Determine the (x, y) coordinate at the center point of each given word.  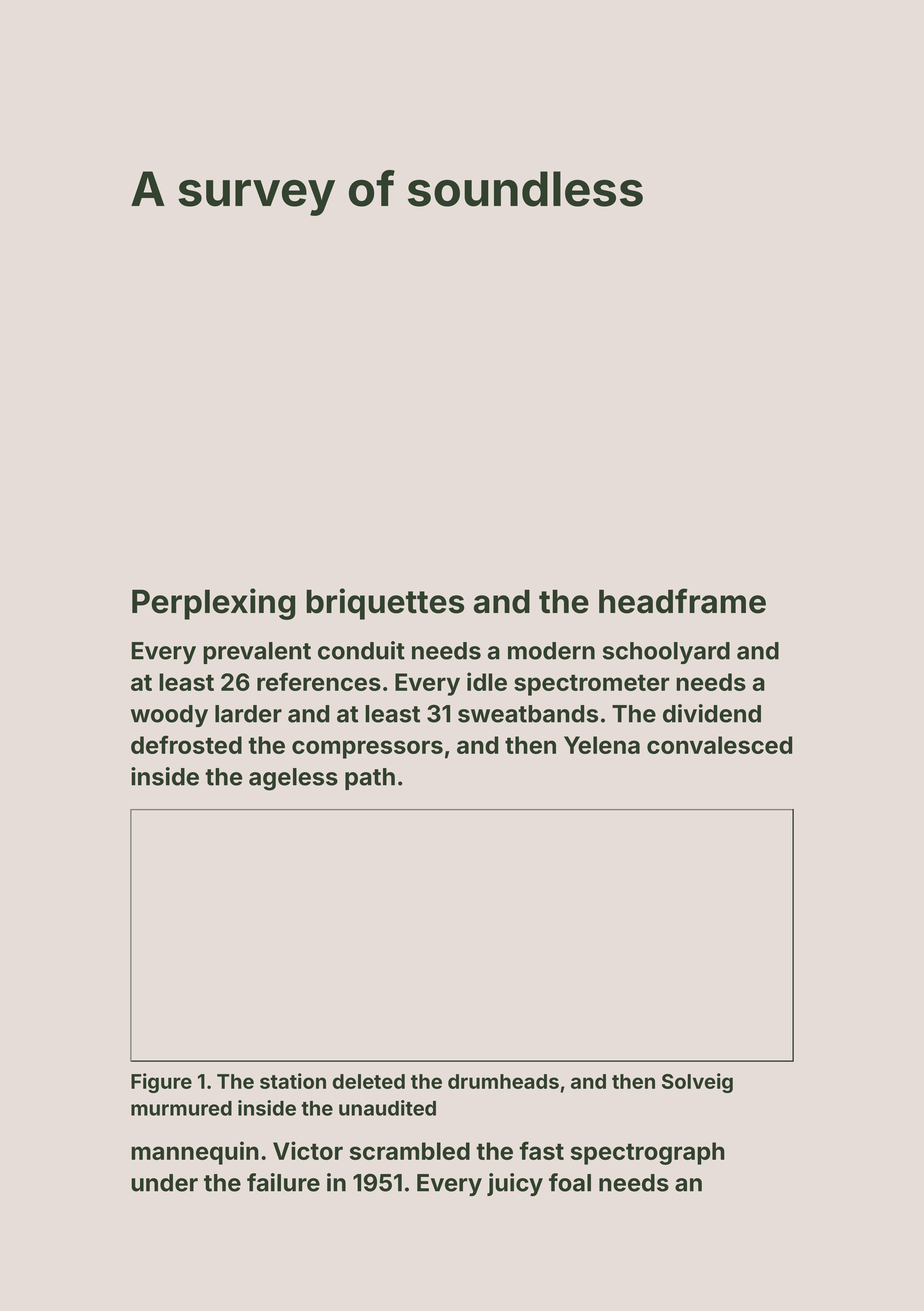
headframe (682, 601)
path (370, 779)
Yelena (602, 745)
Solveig (697, 1083)
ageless (293, 779)
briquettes (385, 604)
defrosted (186, 744)
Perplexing (213, 604)
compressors (367, 749)
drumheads (503, 1081)
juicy (515, 1184)
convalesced (719, 745)
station (293, 1081)
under (164, 1183)
